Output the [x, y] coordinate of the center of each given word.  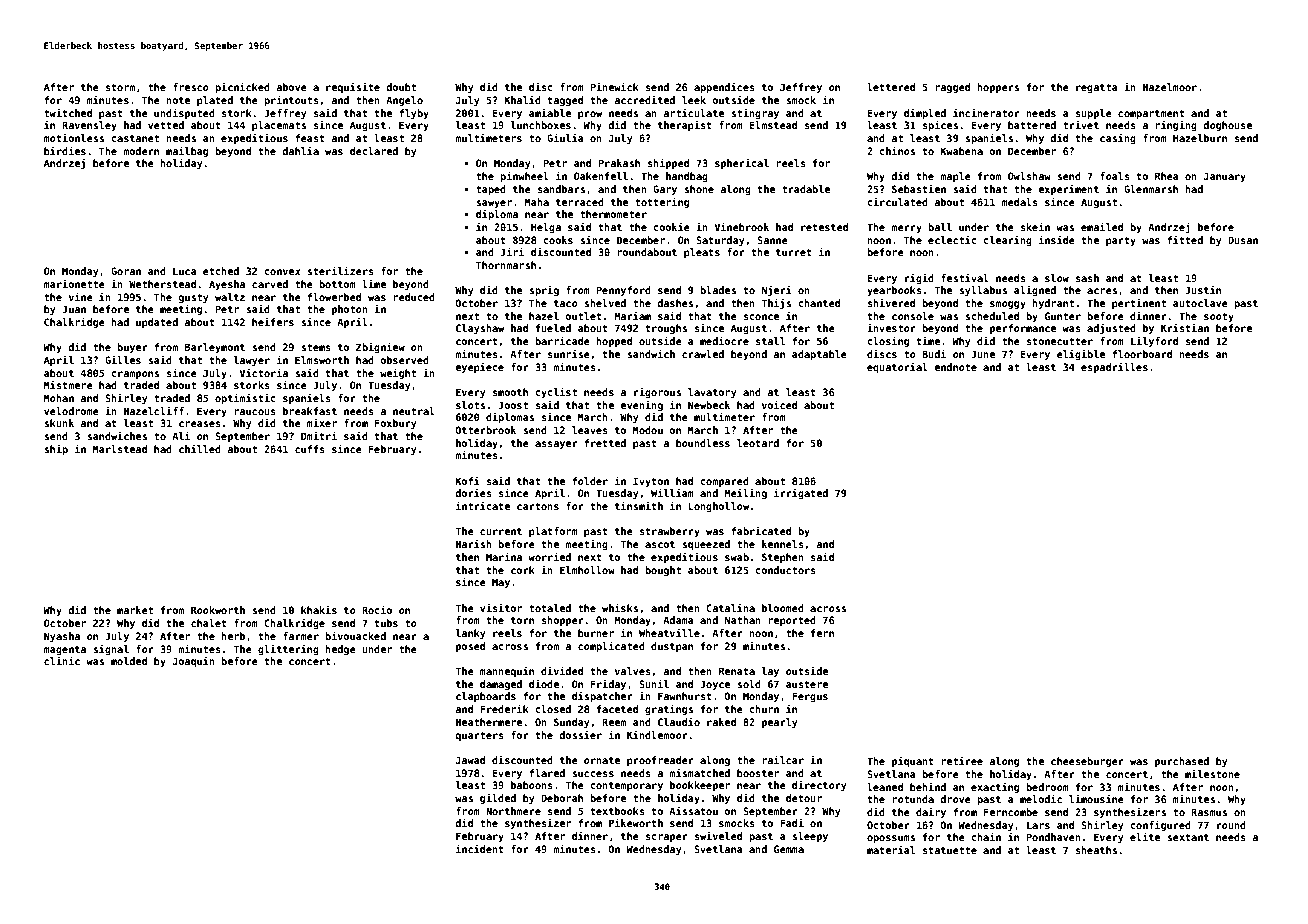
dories [473, 493]
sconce [761, 317]
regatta [1097, 88]
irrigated [801, 493]
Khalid [523, 100]
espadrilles [1114, 368]
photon [350, 310]
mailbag [187, 151]
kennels [783, 544]
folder [590, 481]
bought [663, 571]
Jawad [470, 760]
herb [233, 636]
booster [758, 773]
